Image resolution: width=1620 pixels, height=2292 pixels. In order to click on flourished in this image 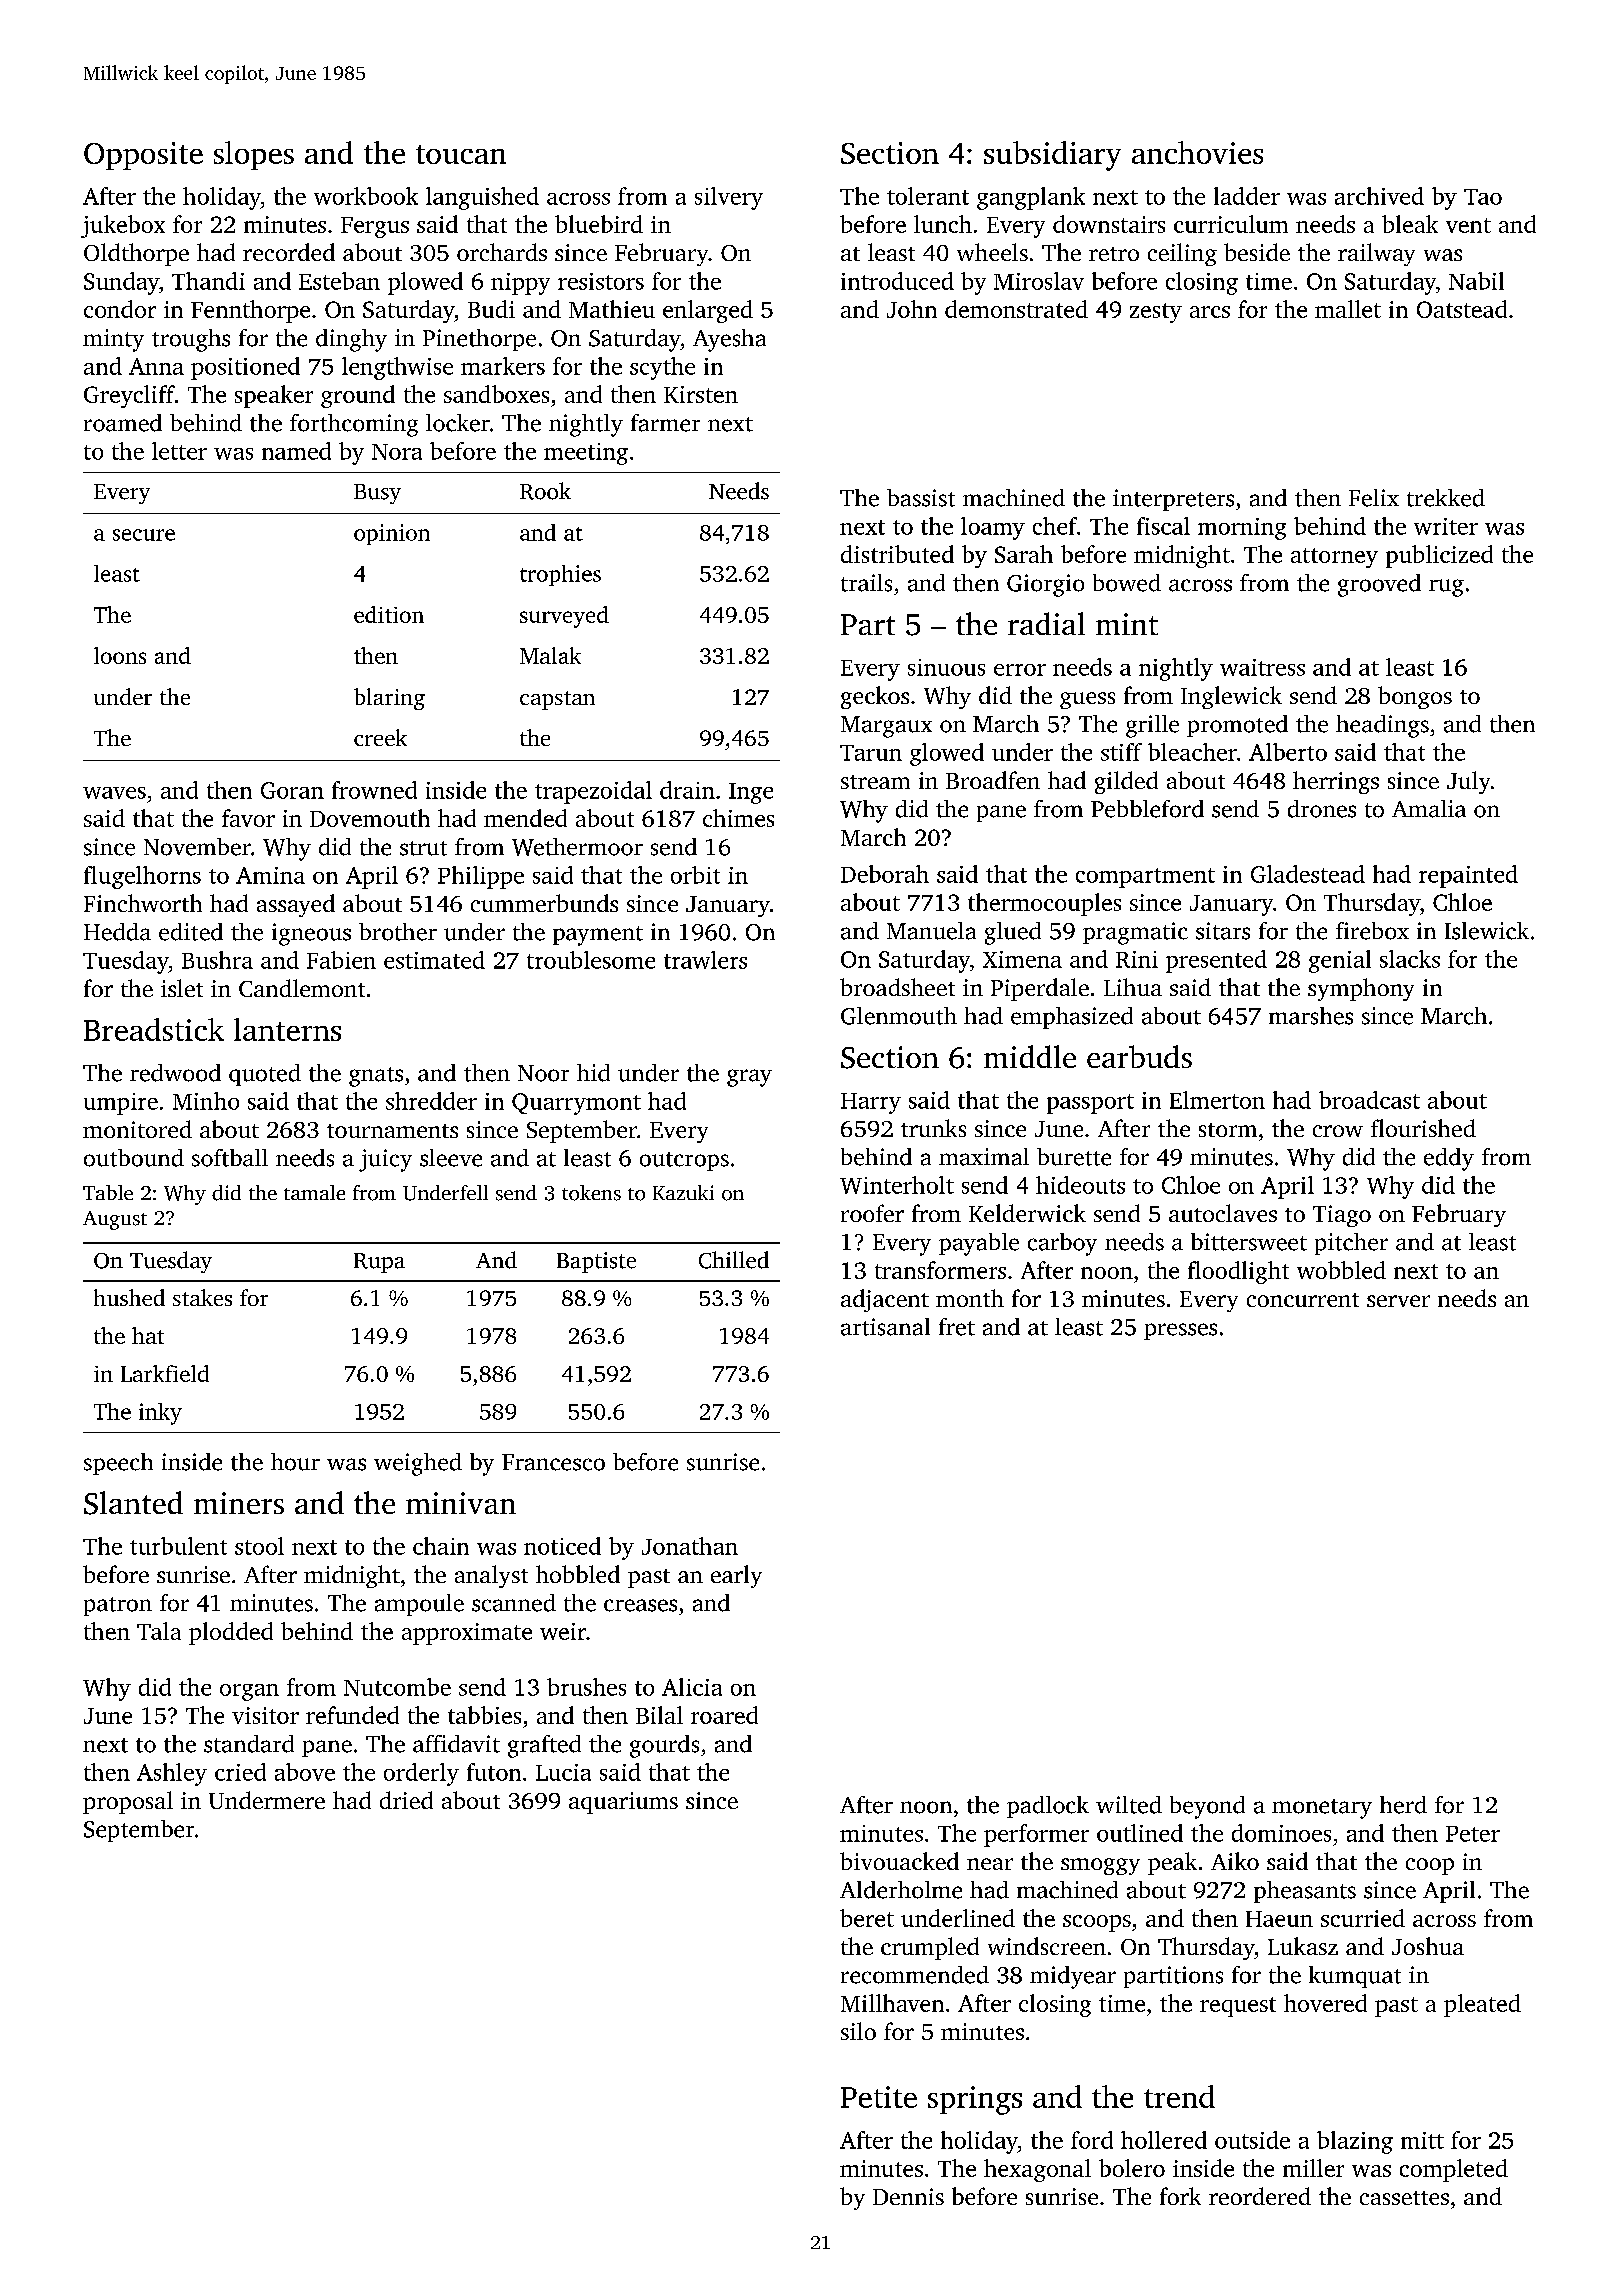, I will do `click(1423, 1128)`.
